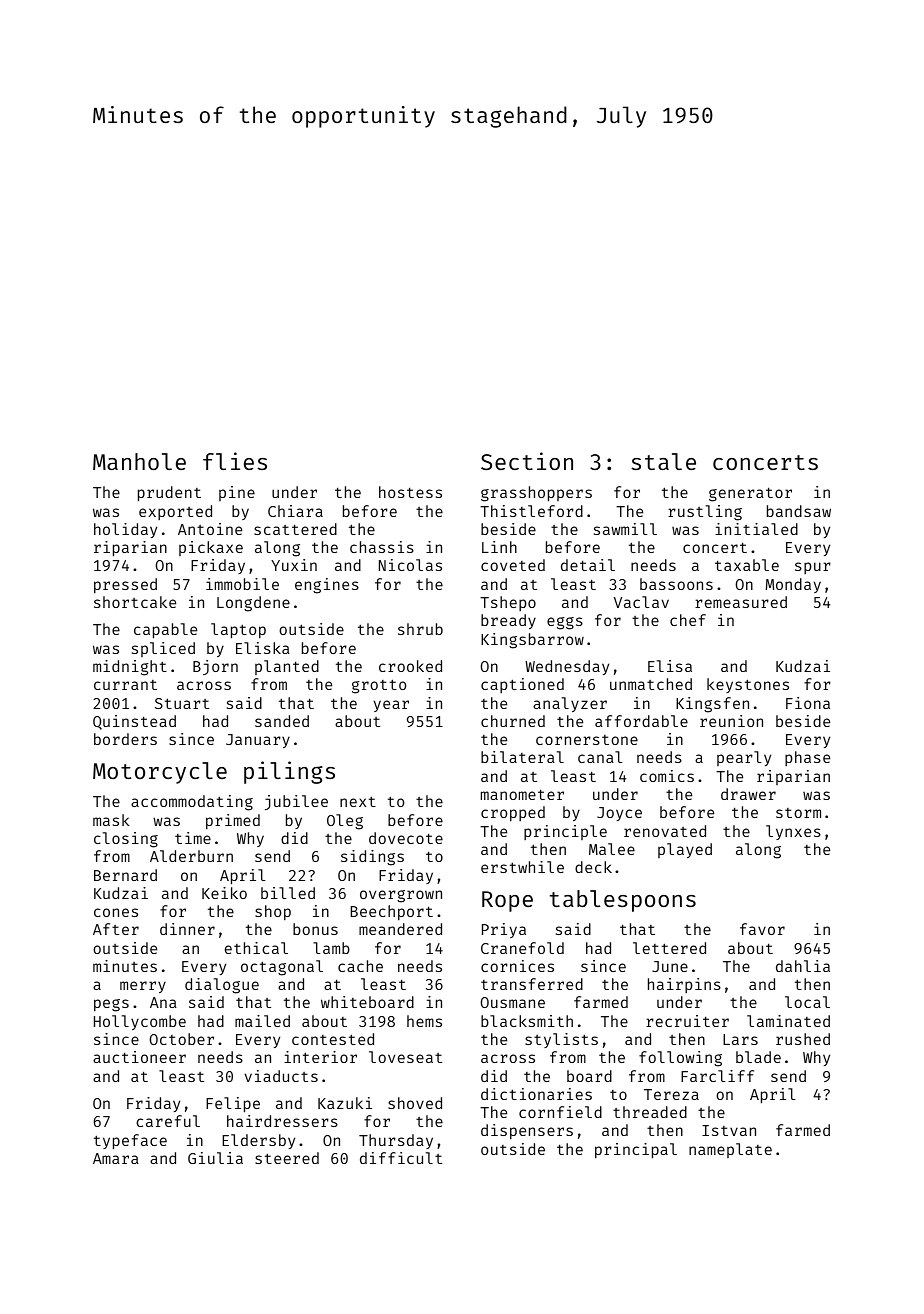 This screenshot has height=1314, width=924. What do you see at coordinates (406, 838) in the screenshot?
I see `dovecote` at bounding box center [406, 838].
